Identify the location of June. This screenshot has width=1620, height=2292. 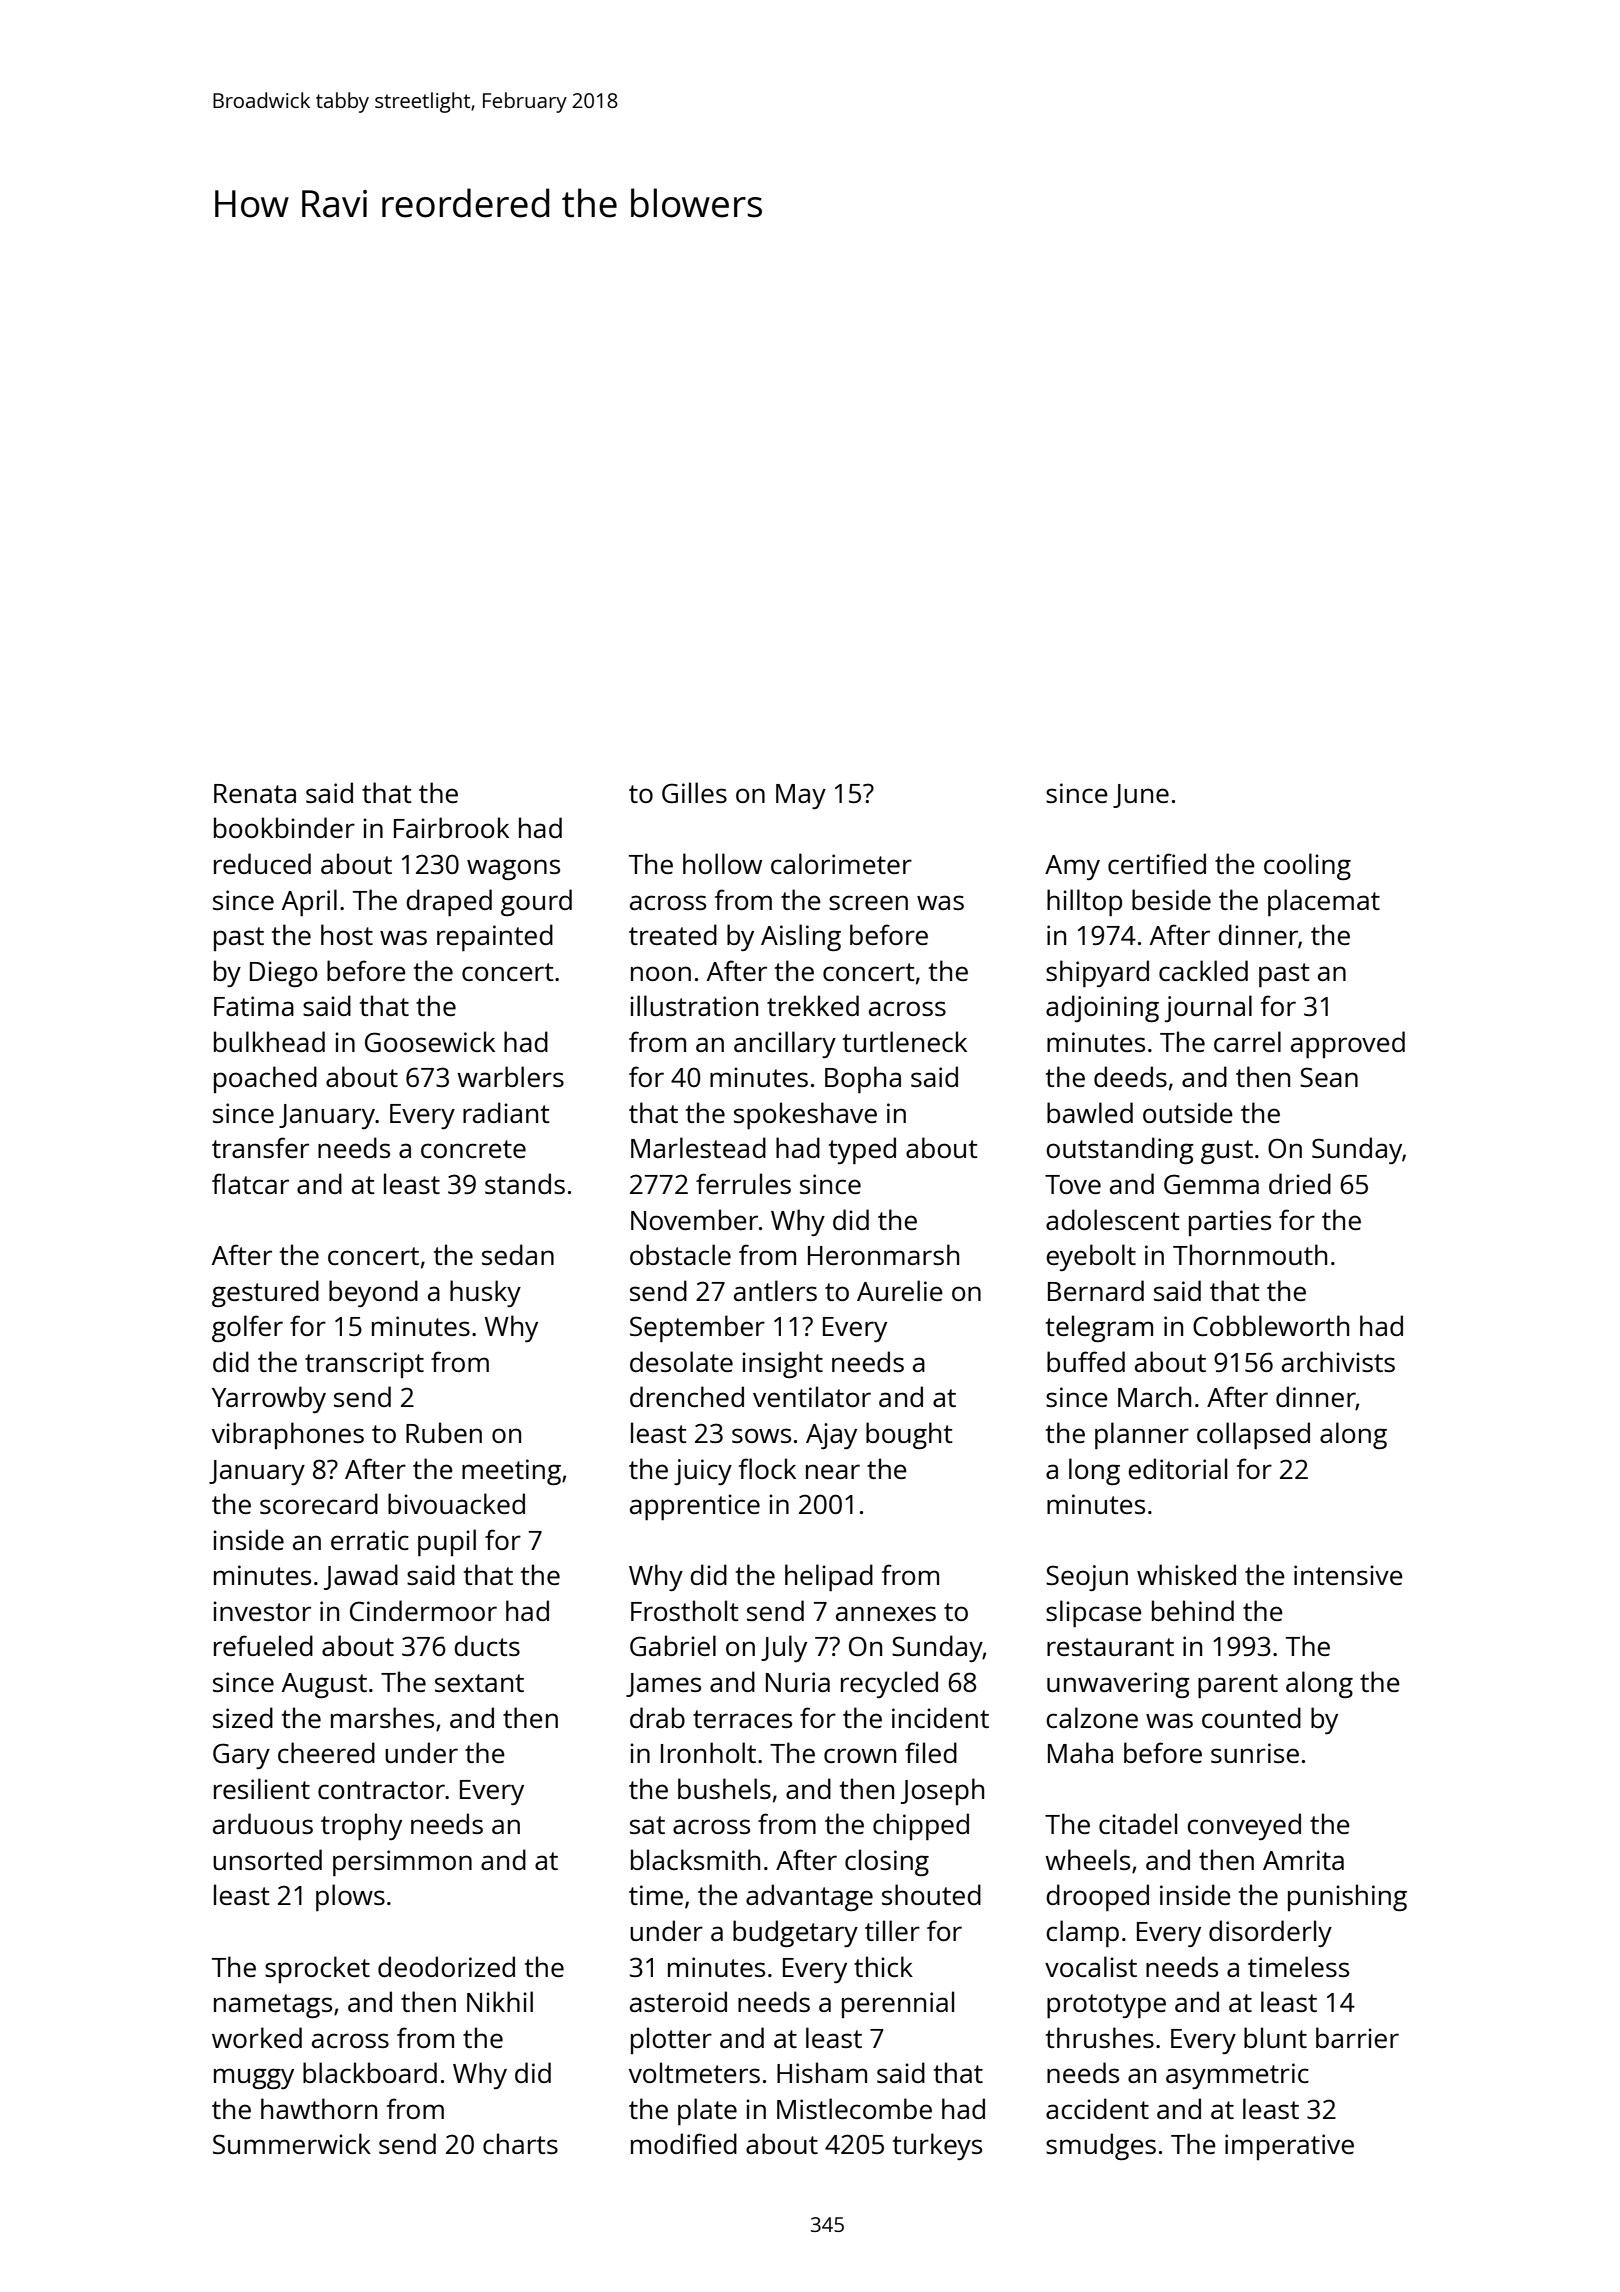
(1141, 796).
